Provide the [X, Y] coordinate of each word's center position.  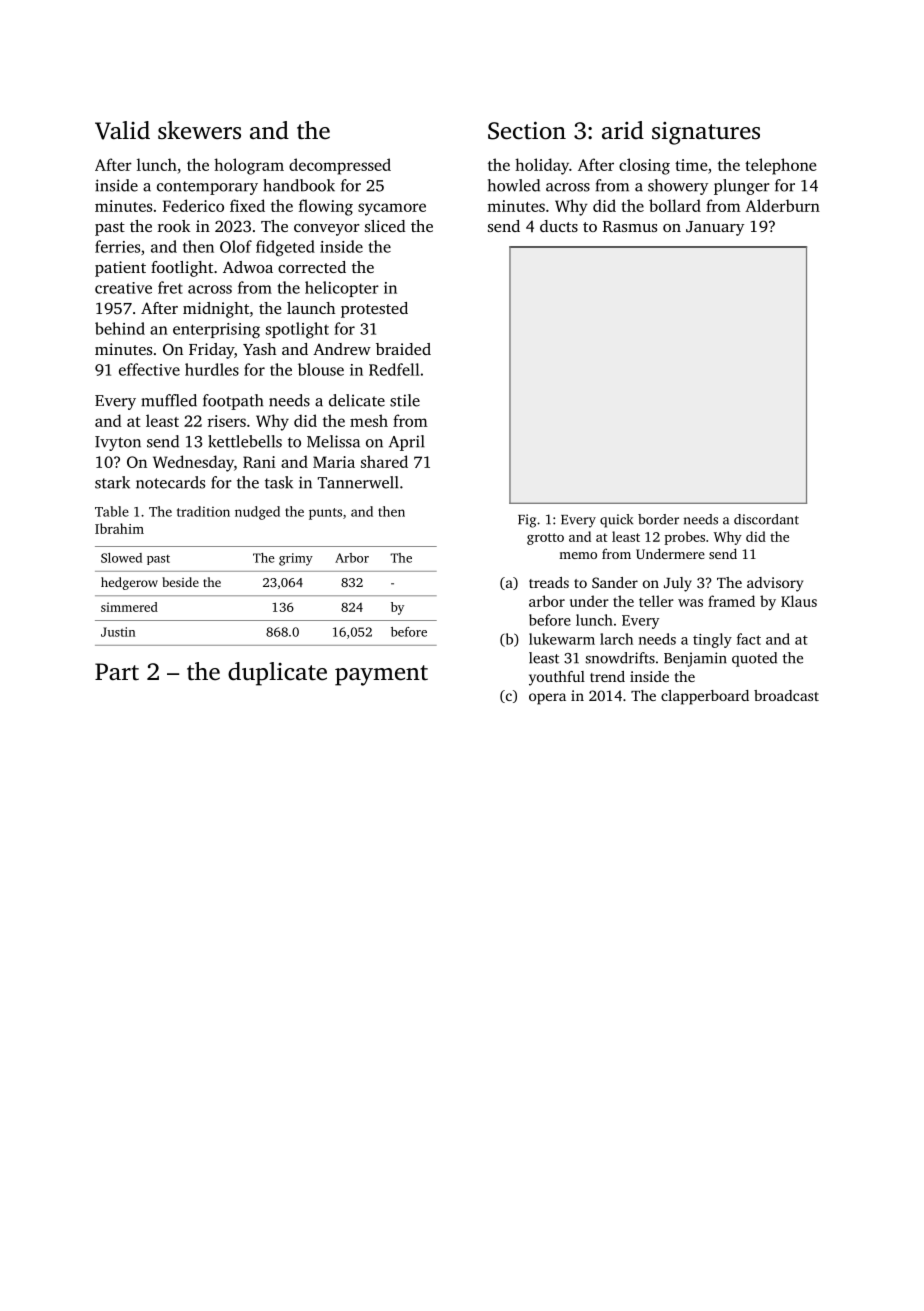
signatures [706, 133]
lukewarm [562, 639]
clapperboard [705, 697]
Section [527, 130]
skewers [199, 130]
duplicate [277, 674]
